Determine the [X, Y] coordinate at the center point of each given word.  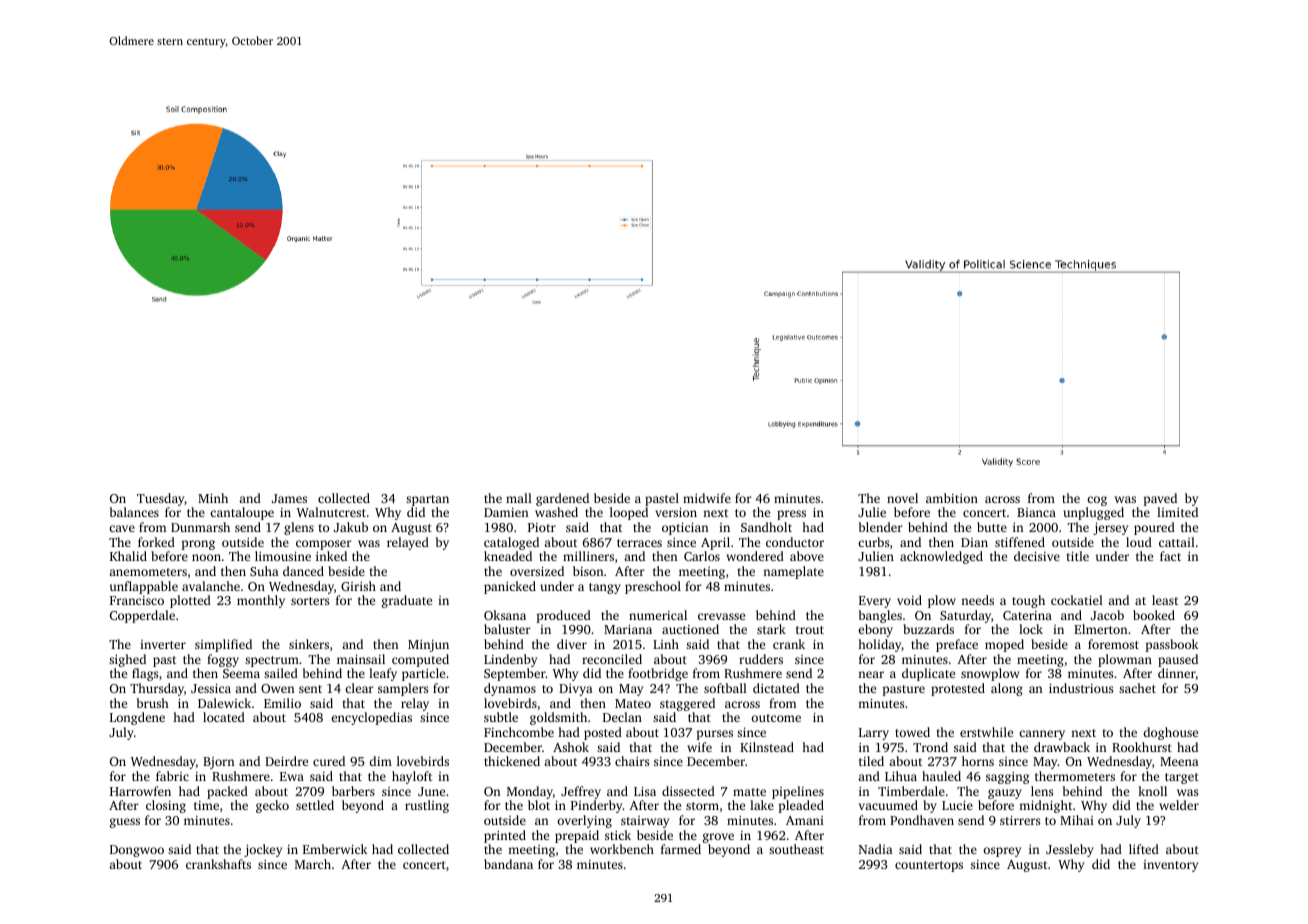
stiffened [1020, 542]
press [791, 515]
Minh [213, 498]
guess [125, 823]
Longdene [137, 718]
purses [714, 735]
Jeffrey [581, 792]
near [871, 674]
